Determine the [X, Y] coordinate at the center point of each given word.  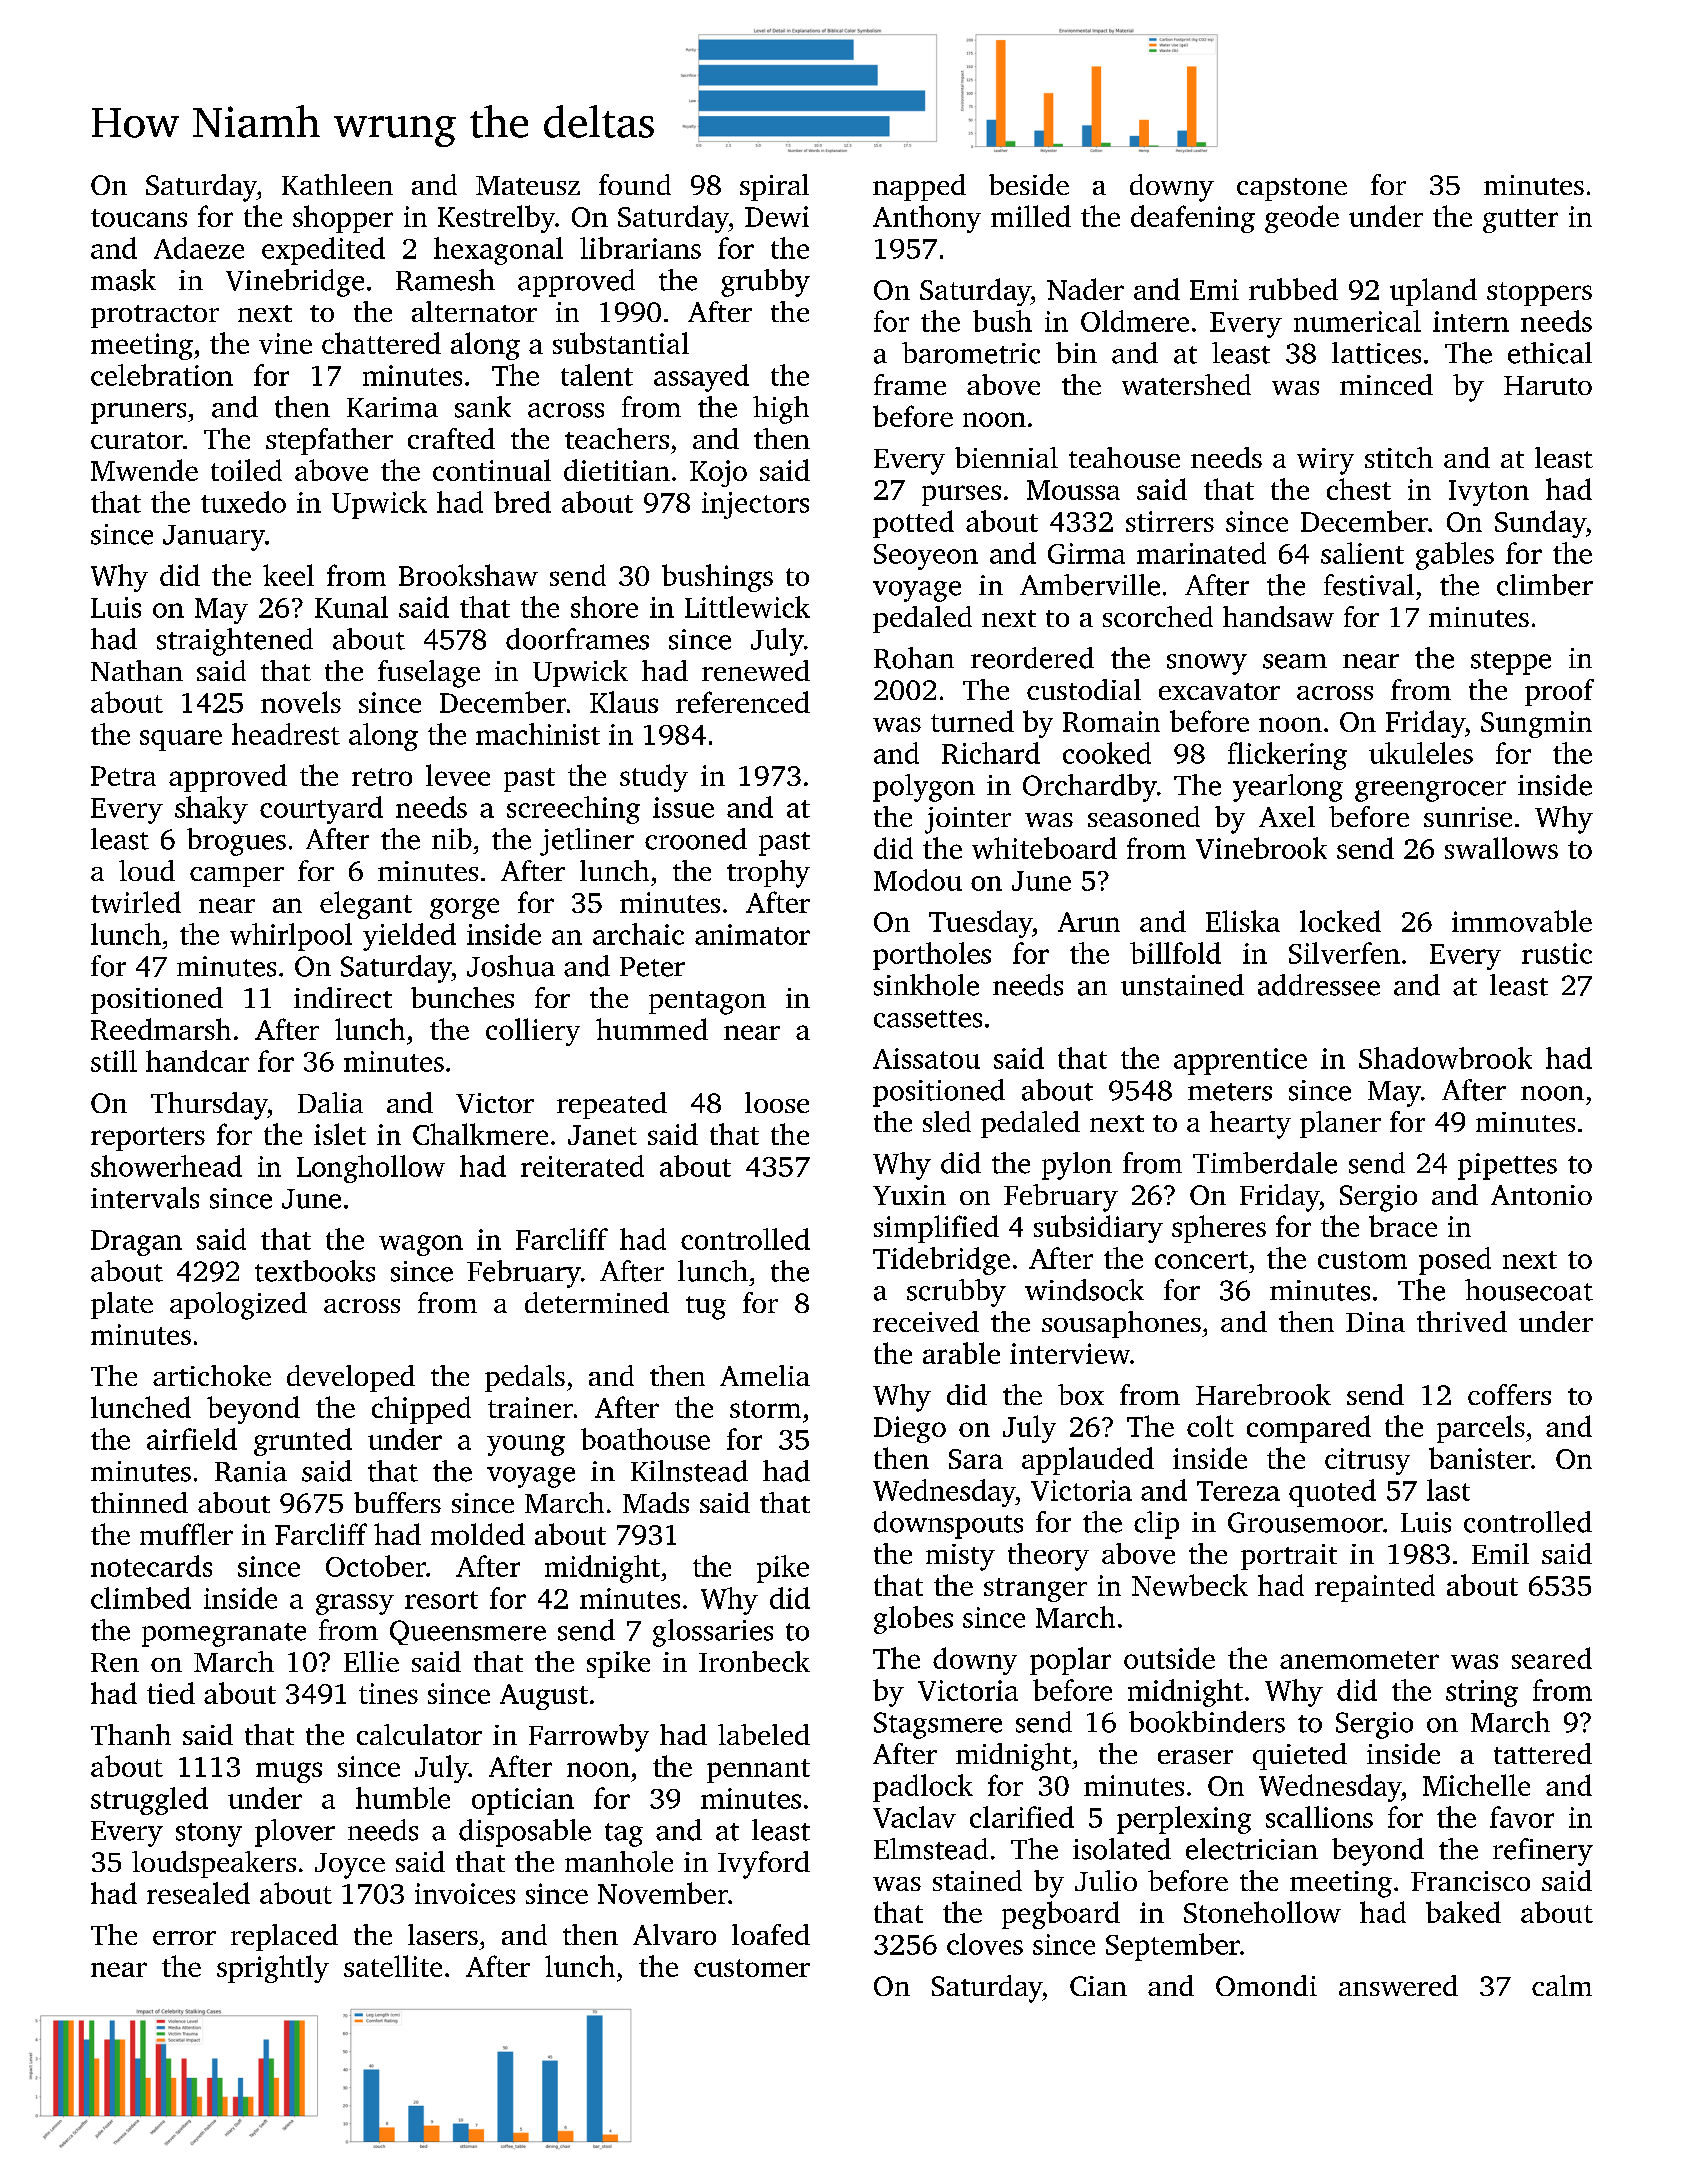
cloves [985, 1944]
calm [1562, 1985]
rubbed [1293, 289]
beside [1029, 184]
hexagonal [498, 251]
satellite [393, 1966]
